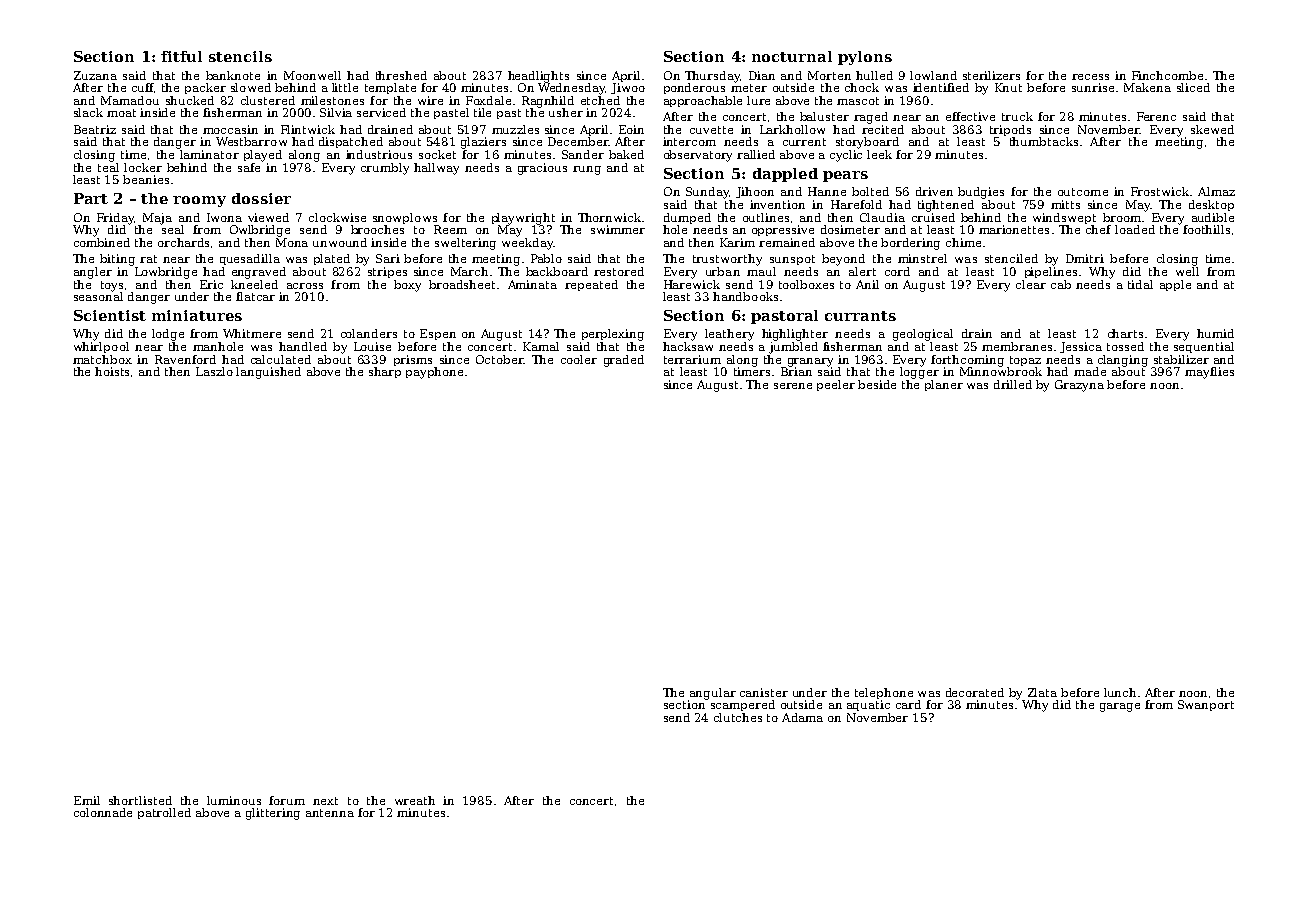  Describe the element at coordinates (268, 373) in the document. I see `languished` at that location.
